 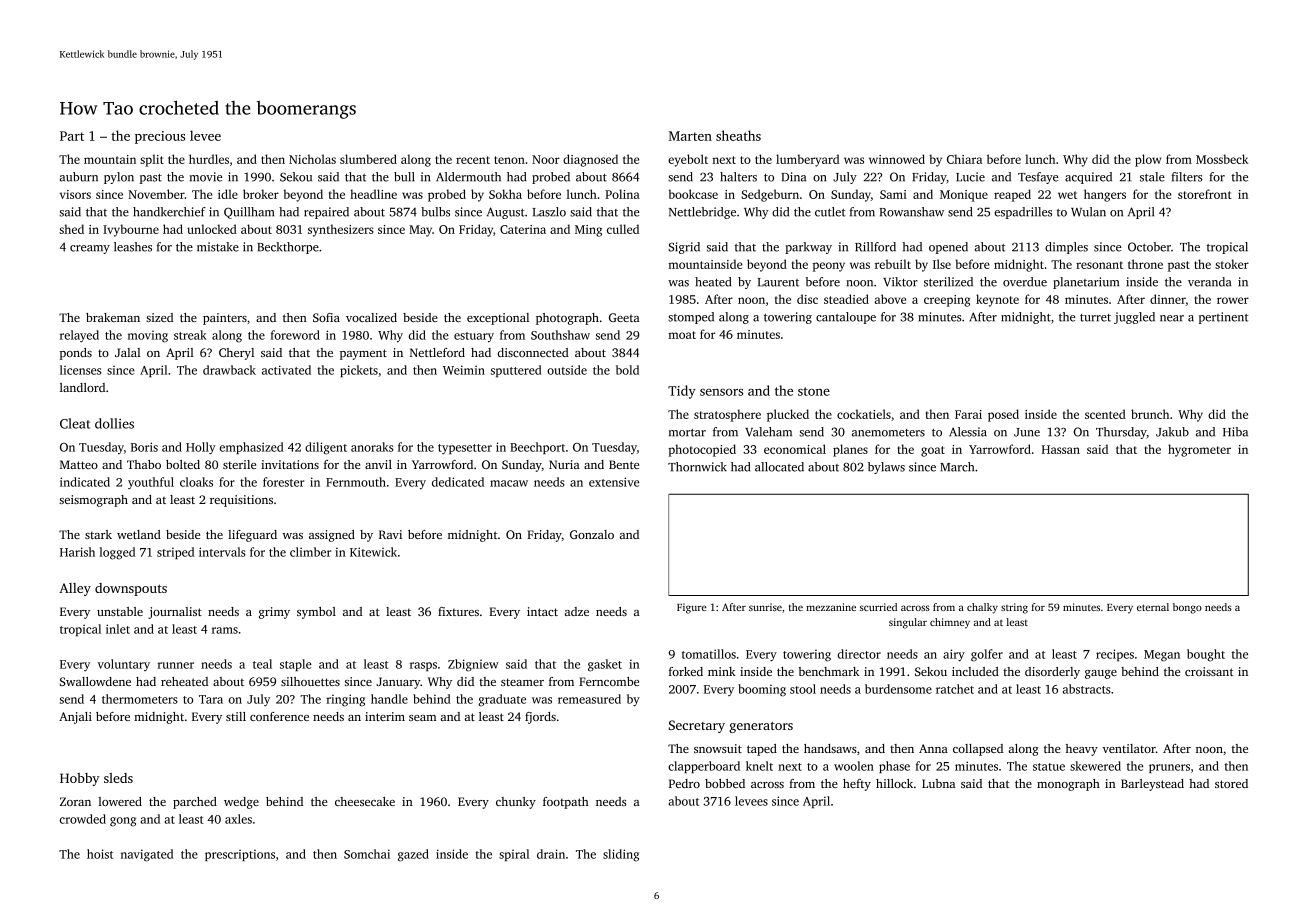 What do you see at coordinates (160, 137) in the screenshot?
I see `precious` at bounding box center [160, 137].
